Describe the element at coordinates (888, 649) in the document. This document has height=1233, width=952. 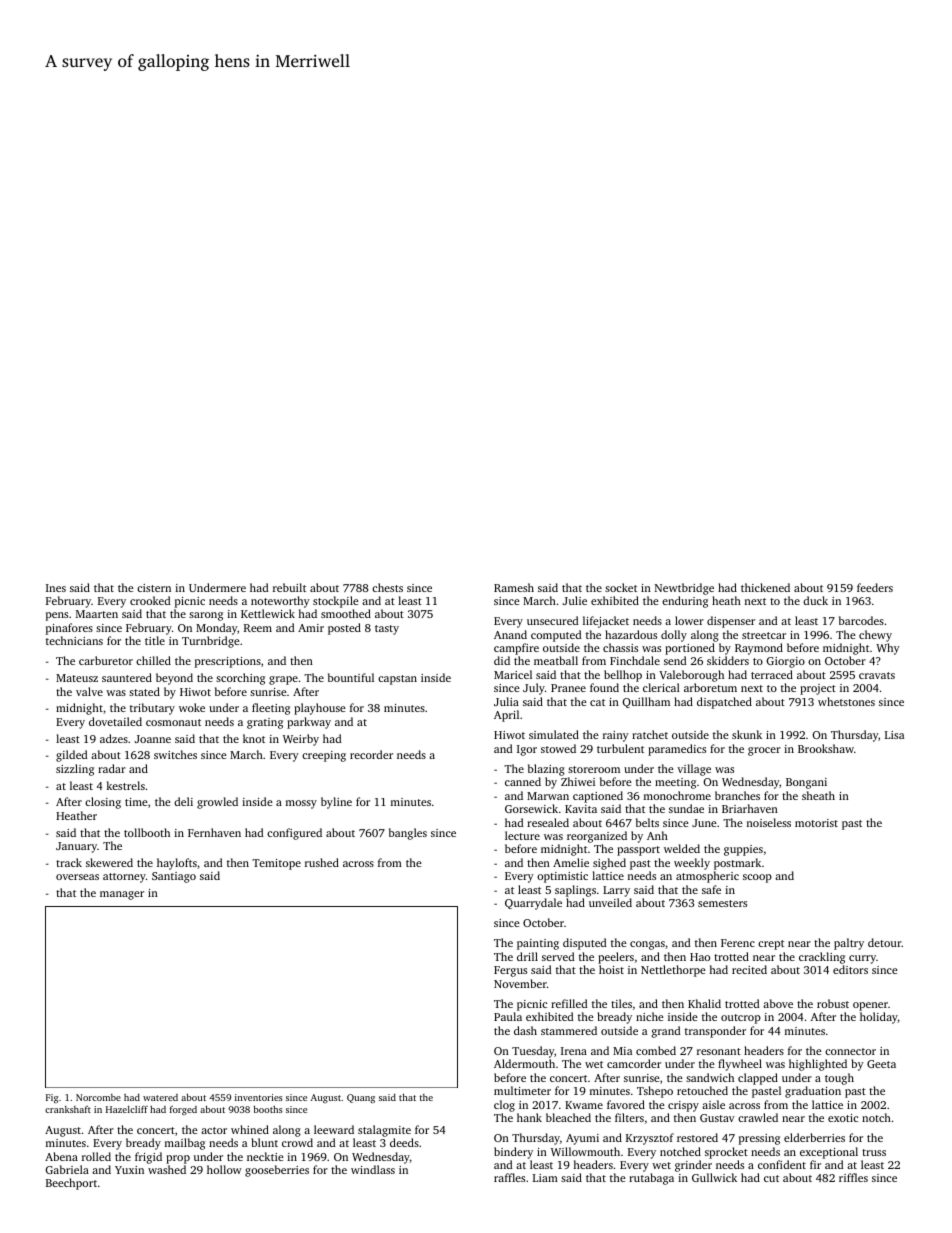
I see `Why` at that location.
